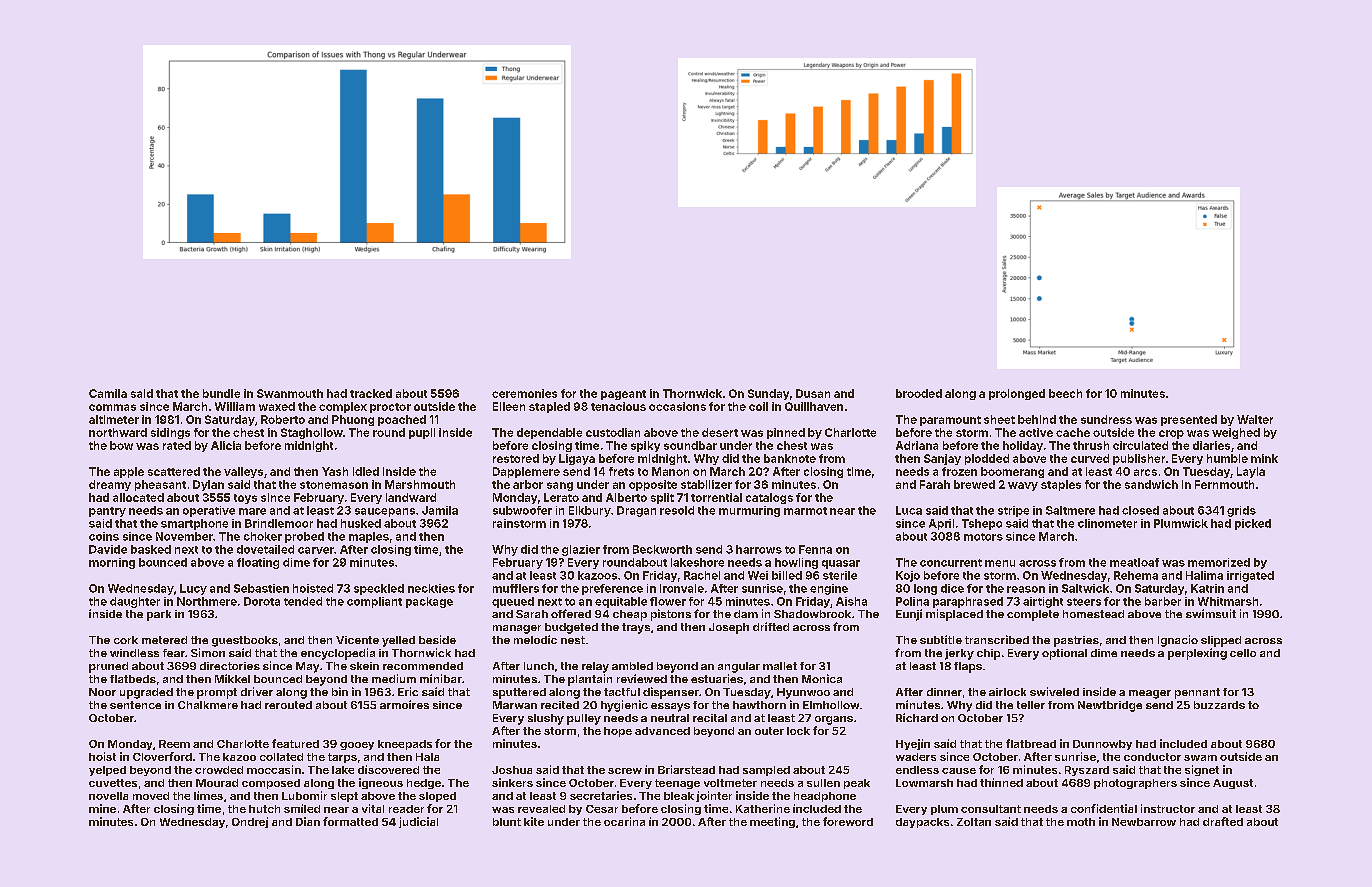 The image size is (1372, 887). I want to click on stapled, so click(549, 407).
